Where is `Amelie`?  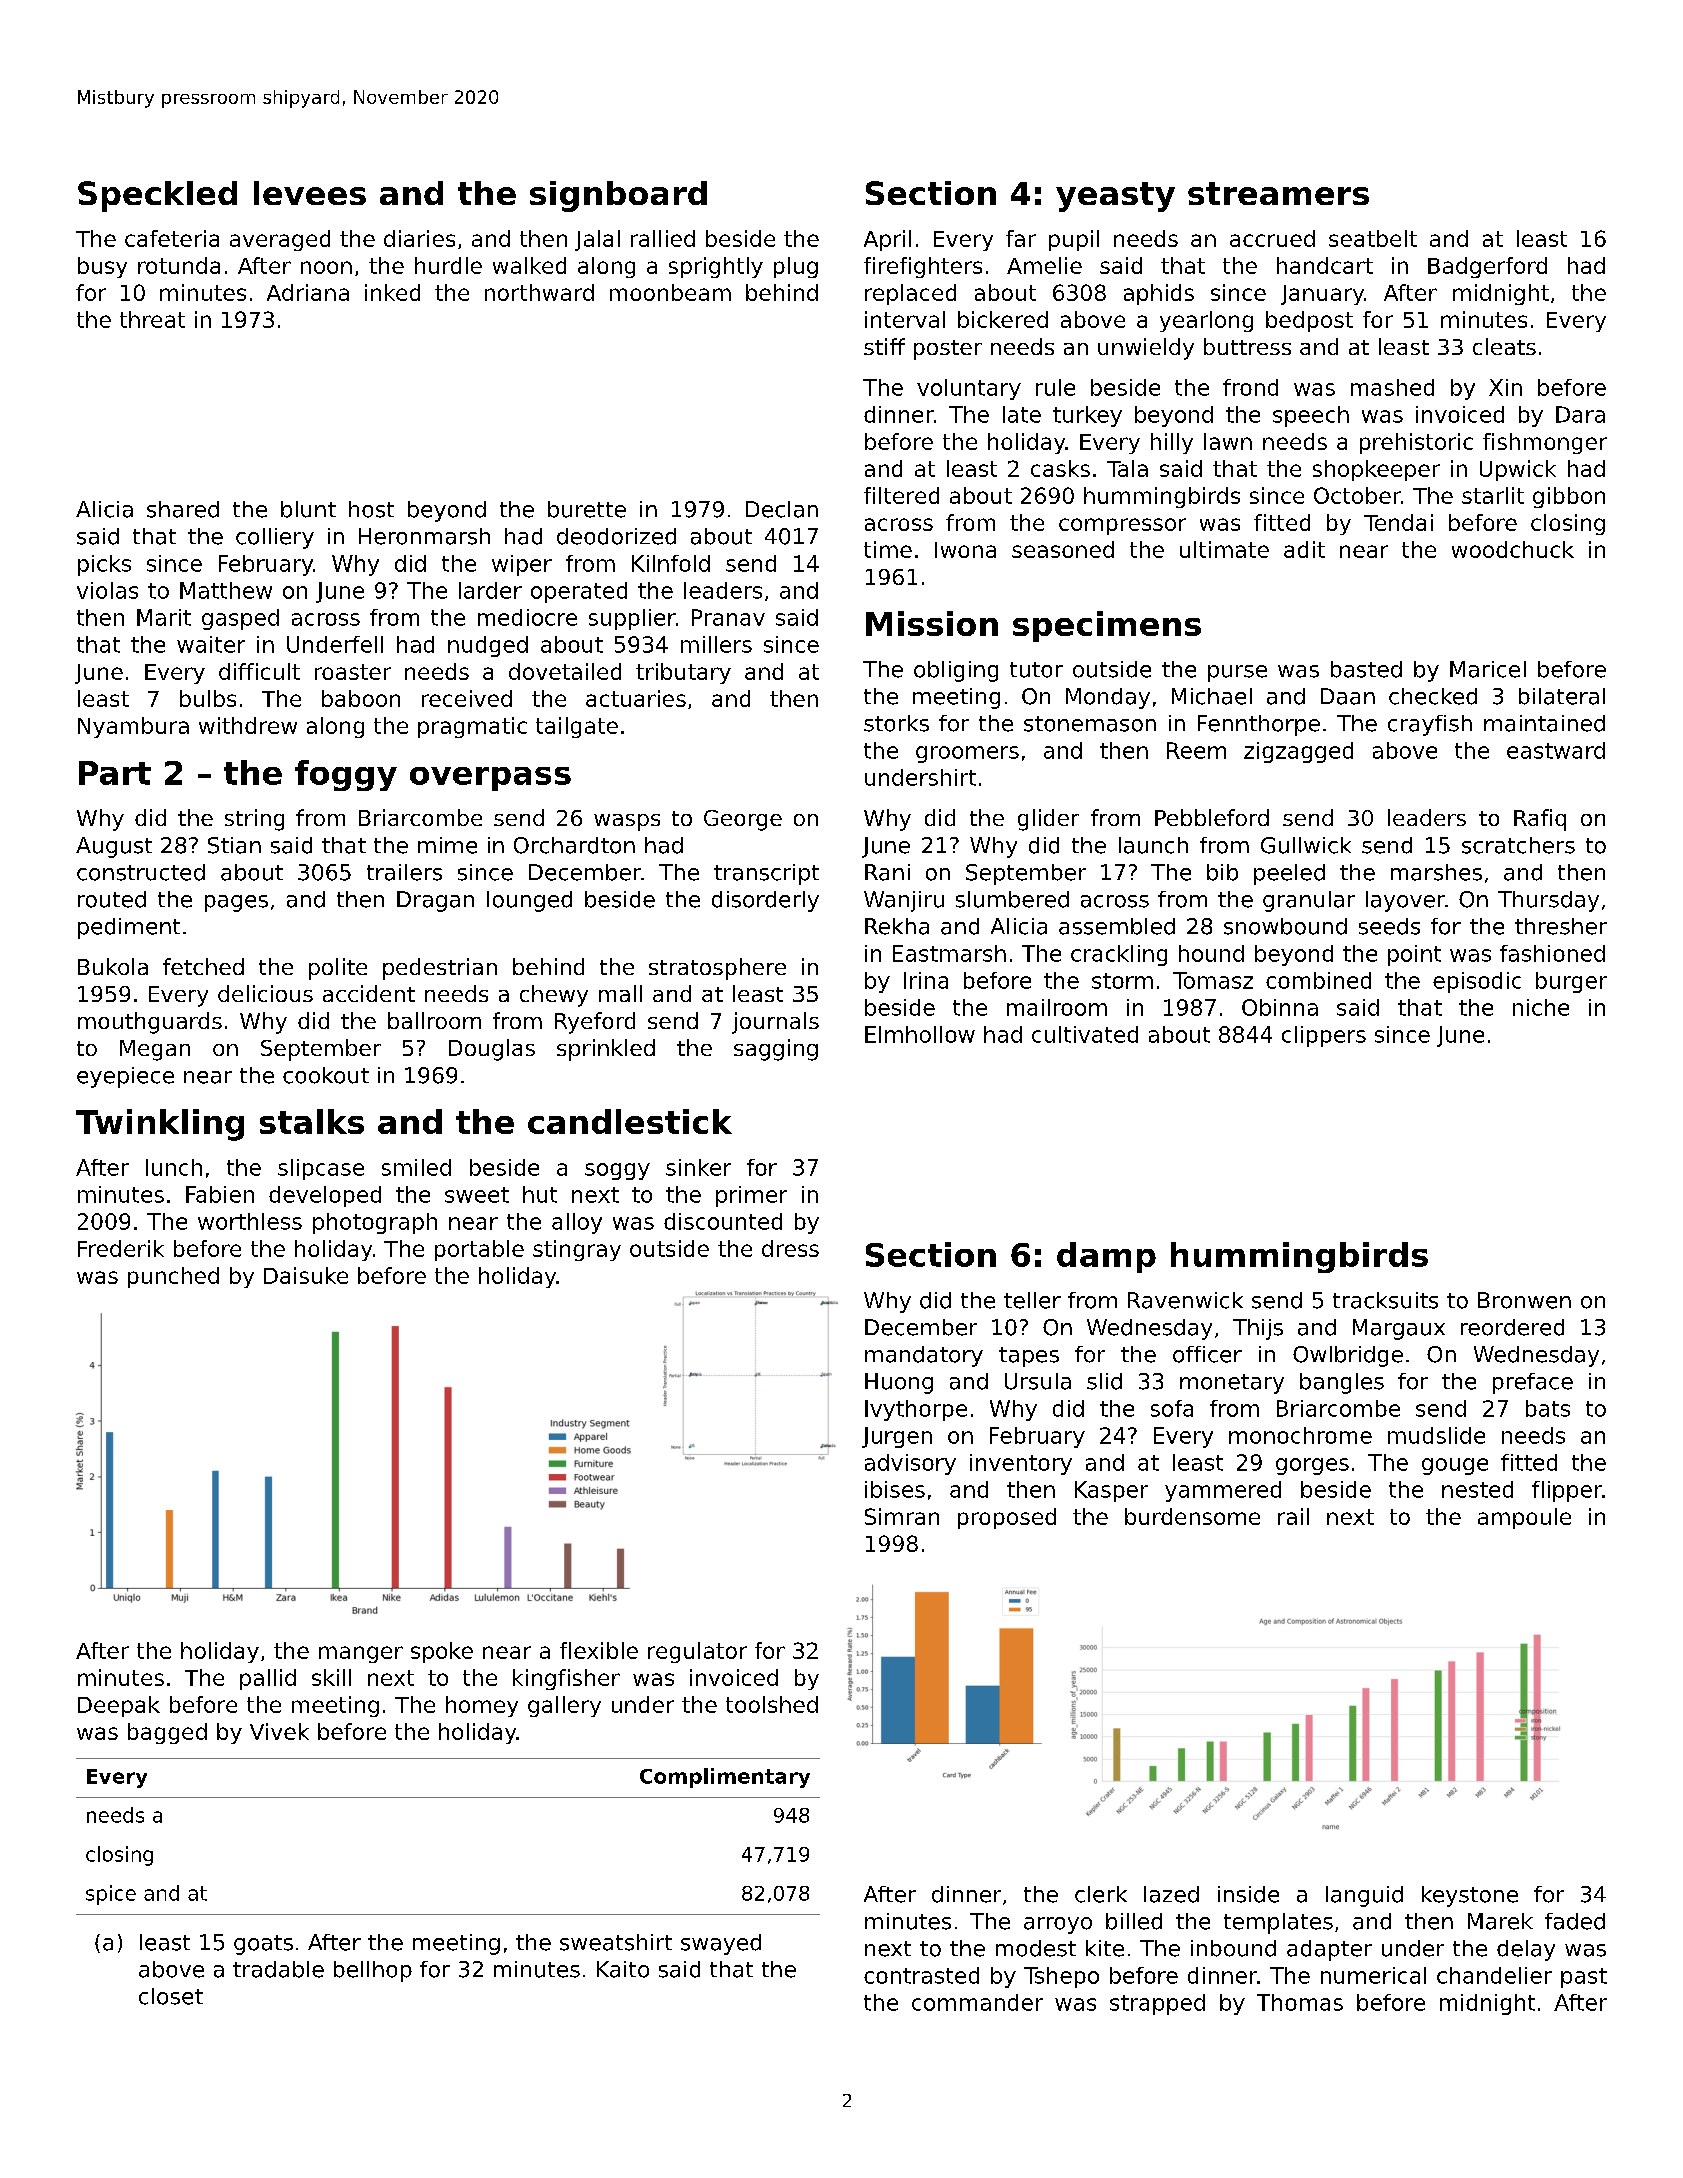 Amelie is located at coordinates (1044, 265).
